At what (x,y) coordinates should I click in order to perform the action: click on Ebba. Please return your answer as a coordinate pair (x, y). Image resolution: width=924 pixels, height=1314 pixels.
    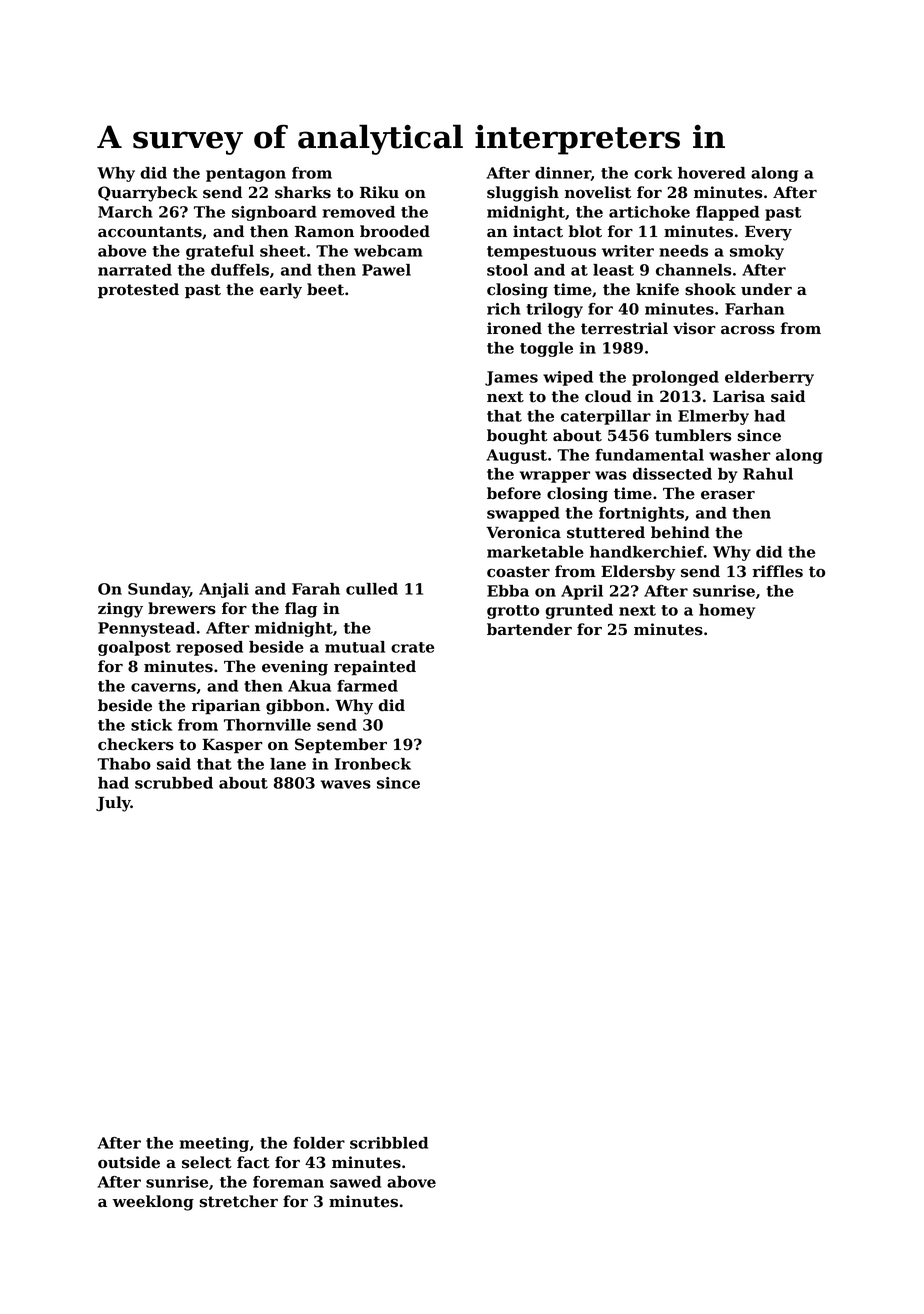
    Looking at the image, I should click on (508, 591).
